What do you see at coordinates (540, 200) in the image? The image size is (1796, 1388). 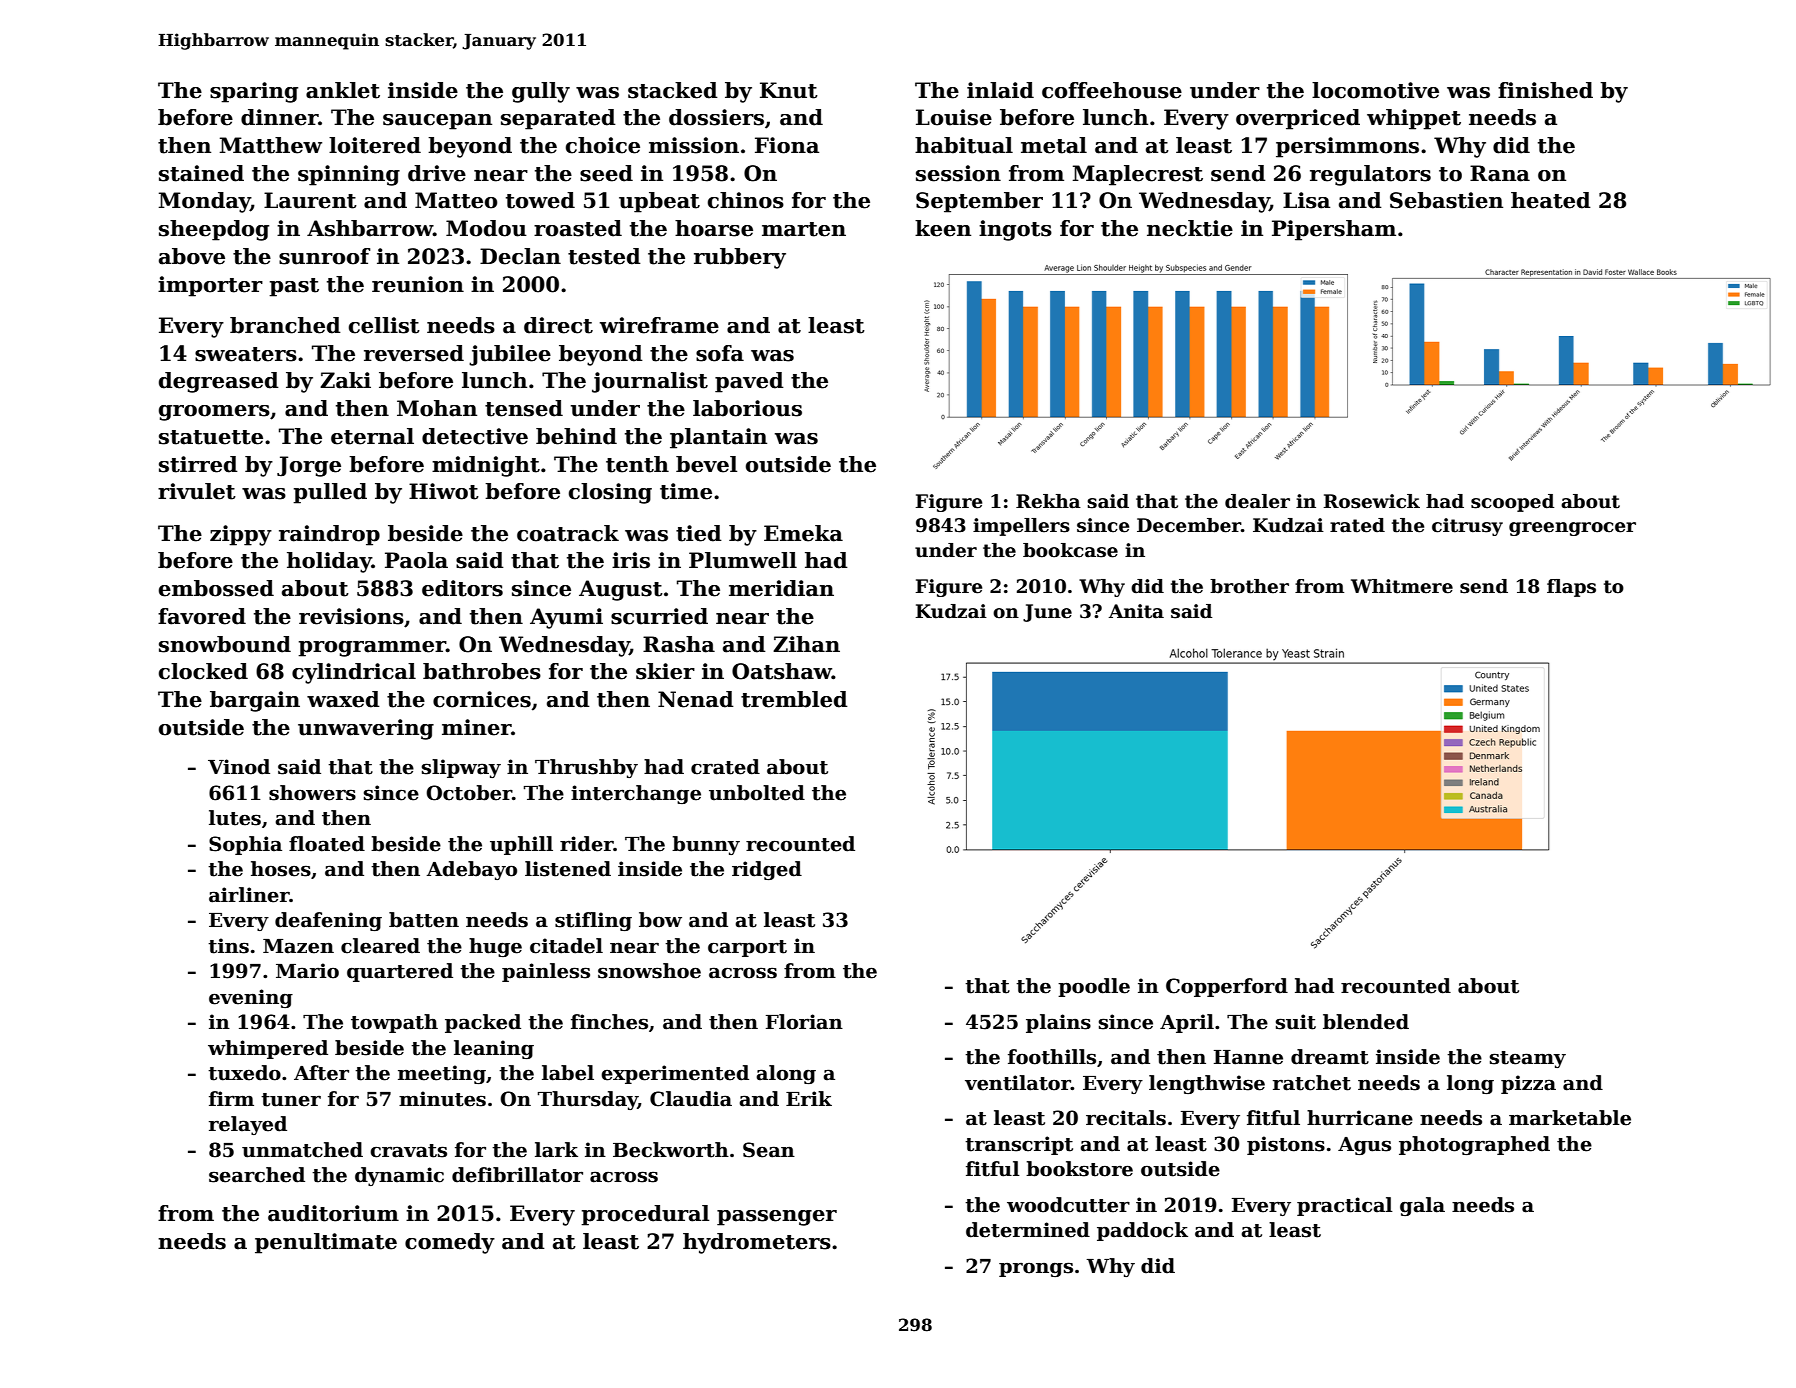 I see `towed` at bounding box center [540, 200].
